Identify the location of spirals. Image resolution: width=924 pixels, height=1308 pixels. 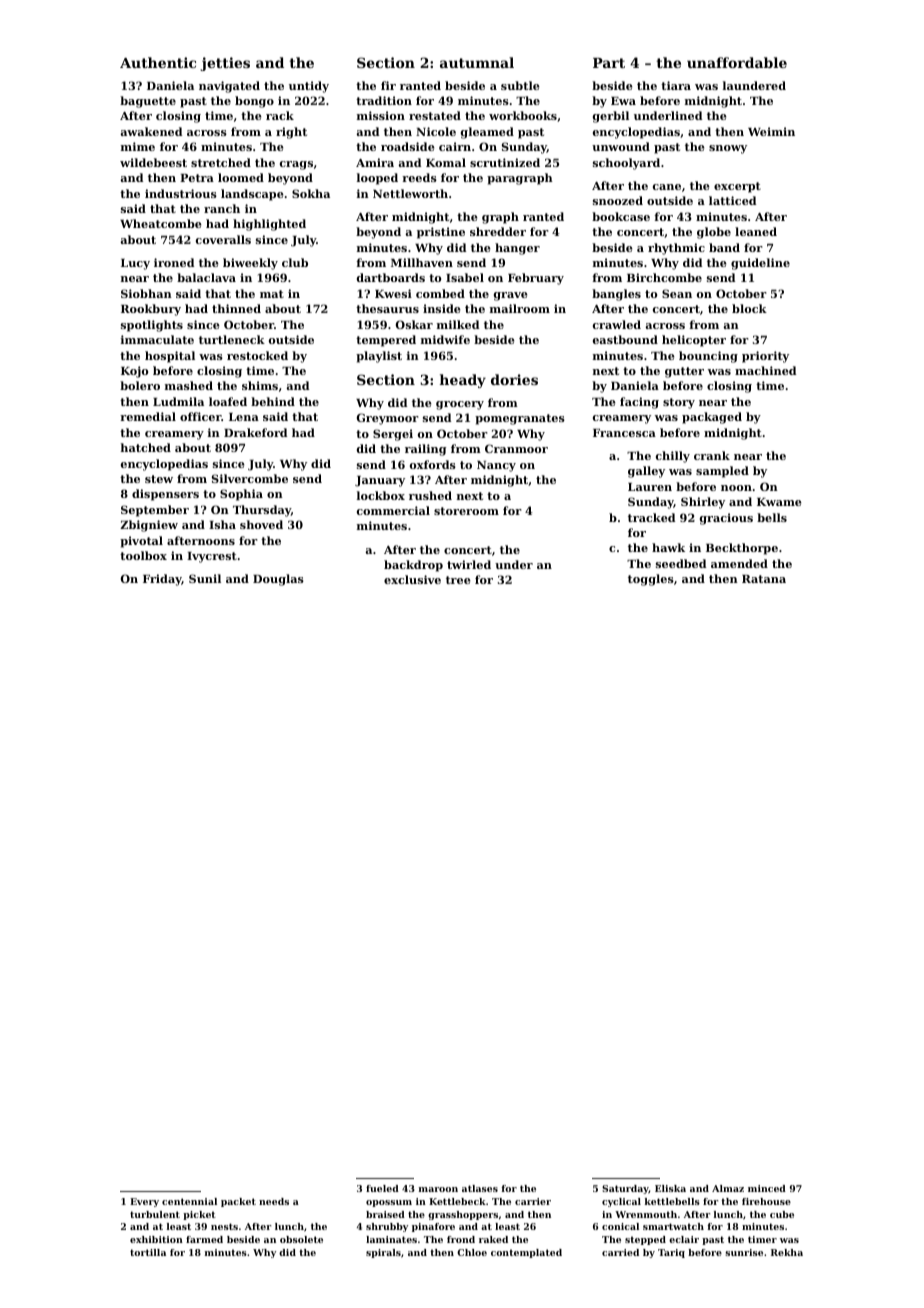
(383, 1253).
